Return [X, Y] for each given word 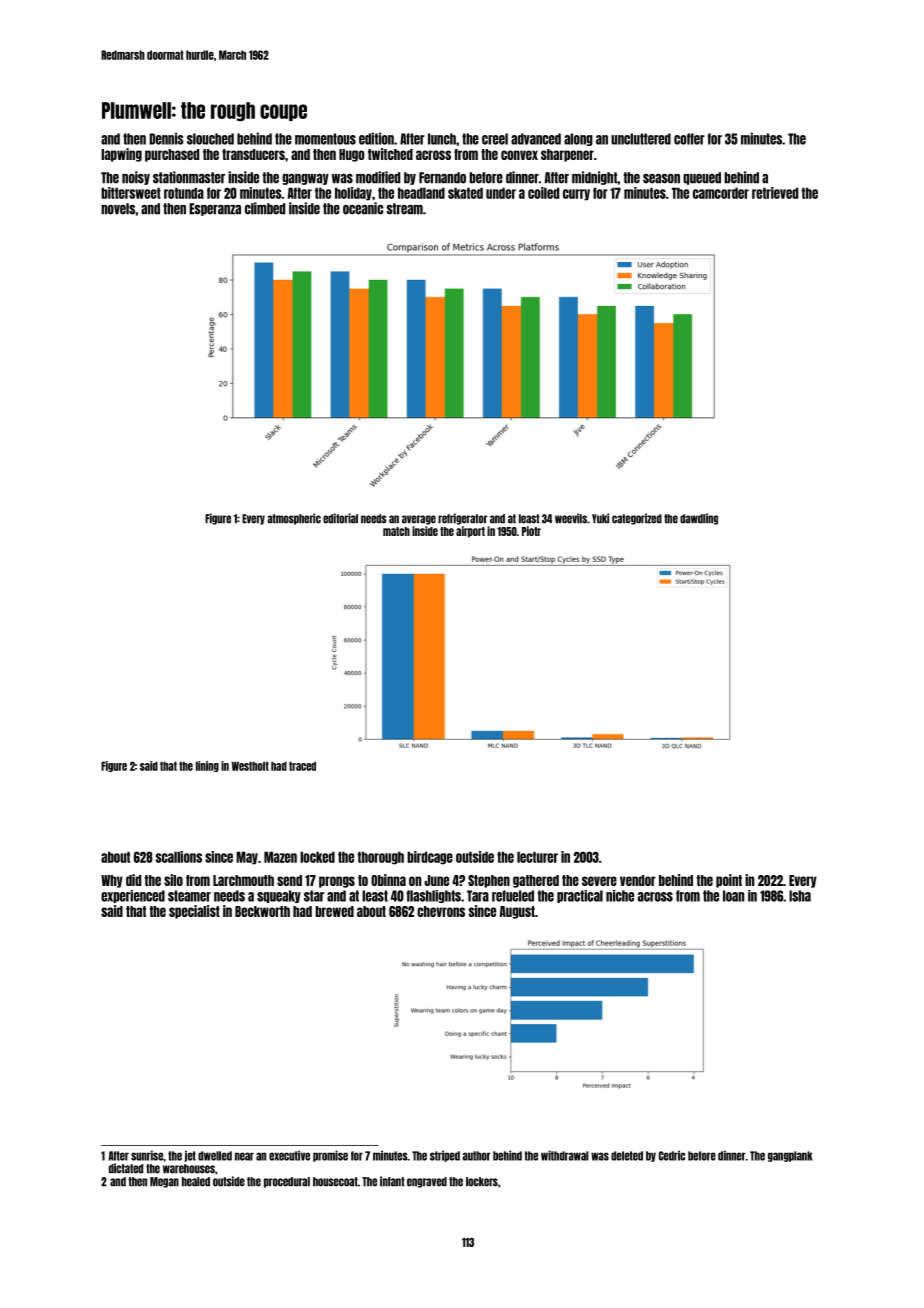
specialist [194, 912]
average [419, 520]
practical [580, 896]
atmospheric [294, 519]
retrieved [775, 193]
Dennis [166, 138]
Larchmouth [243, 880]
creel [495, 139]
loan [733, 896]
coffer [689, 139]
